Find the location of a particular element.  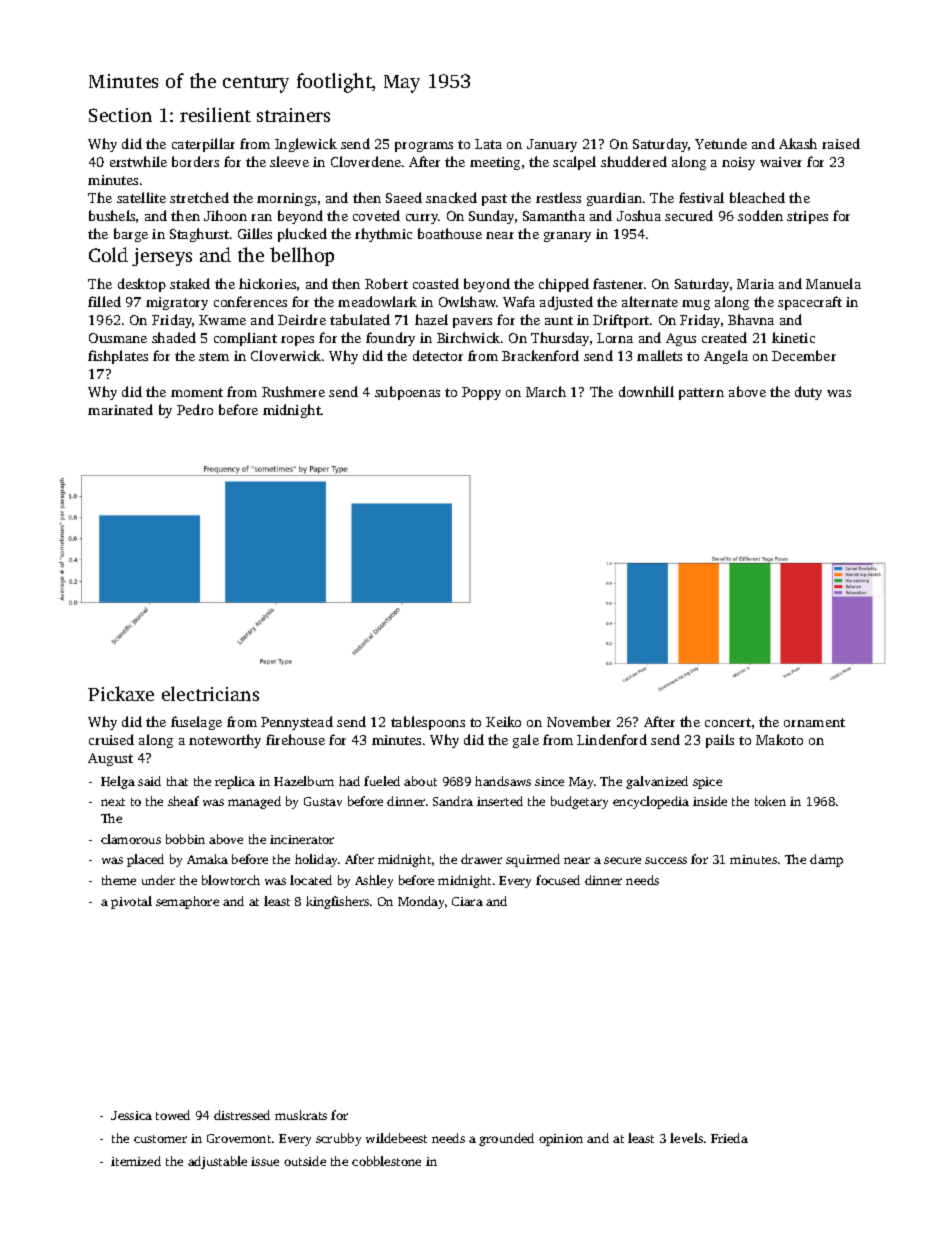

duty is located at coordinates (808, 393).
